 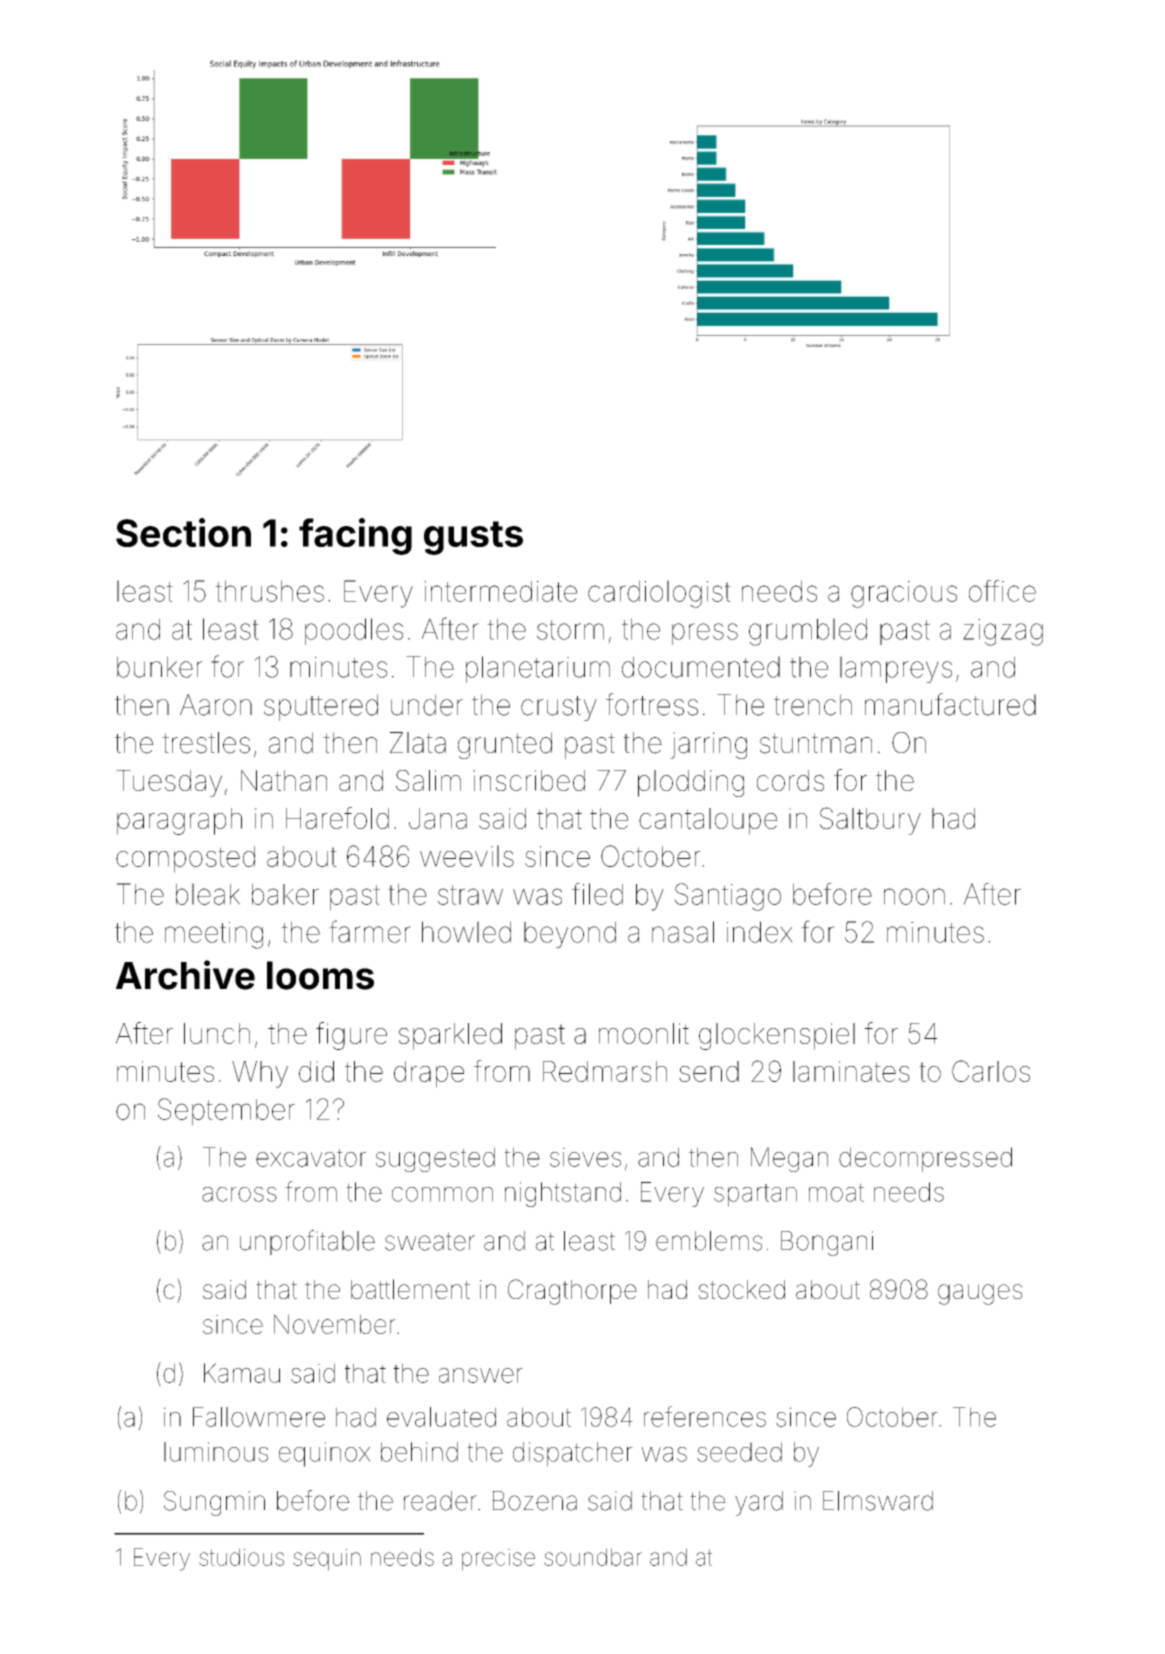 I want to click on zigzag, so click(x=1003, y=632).
